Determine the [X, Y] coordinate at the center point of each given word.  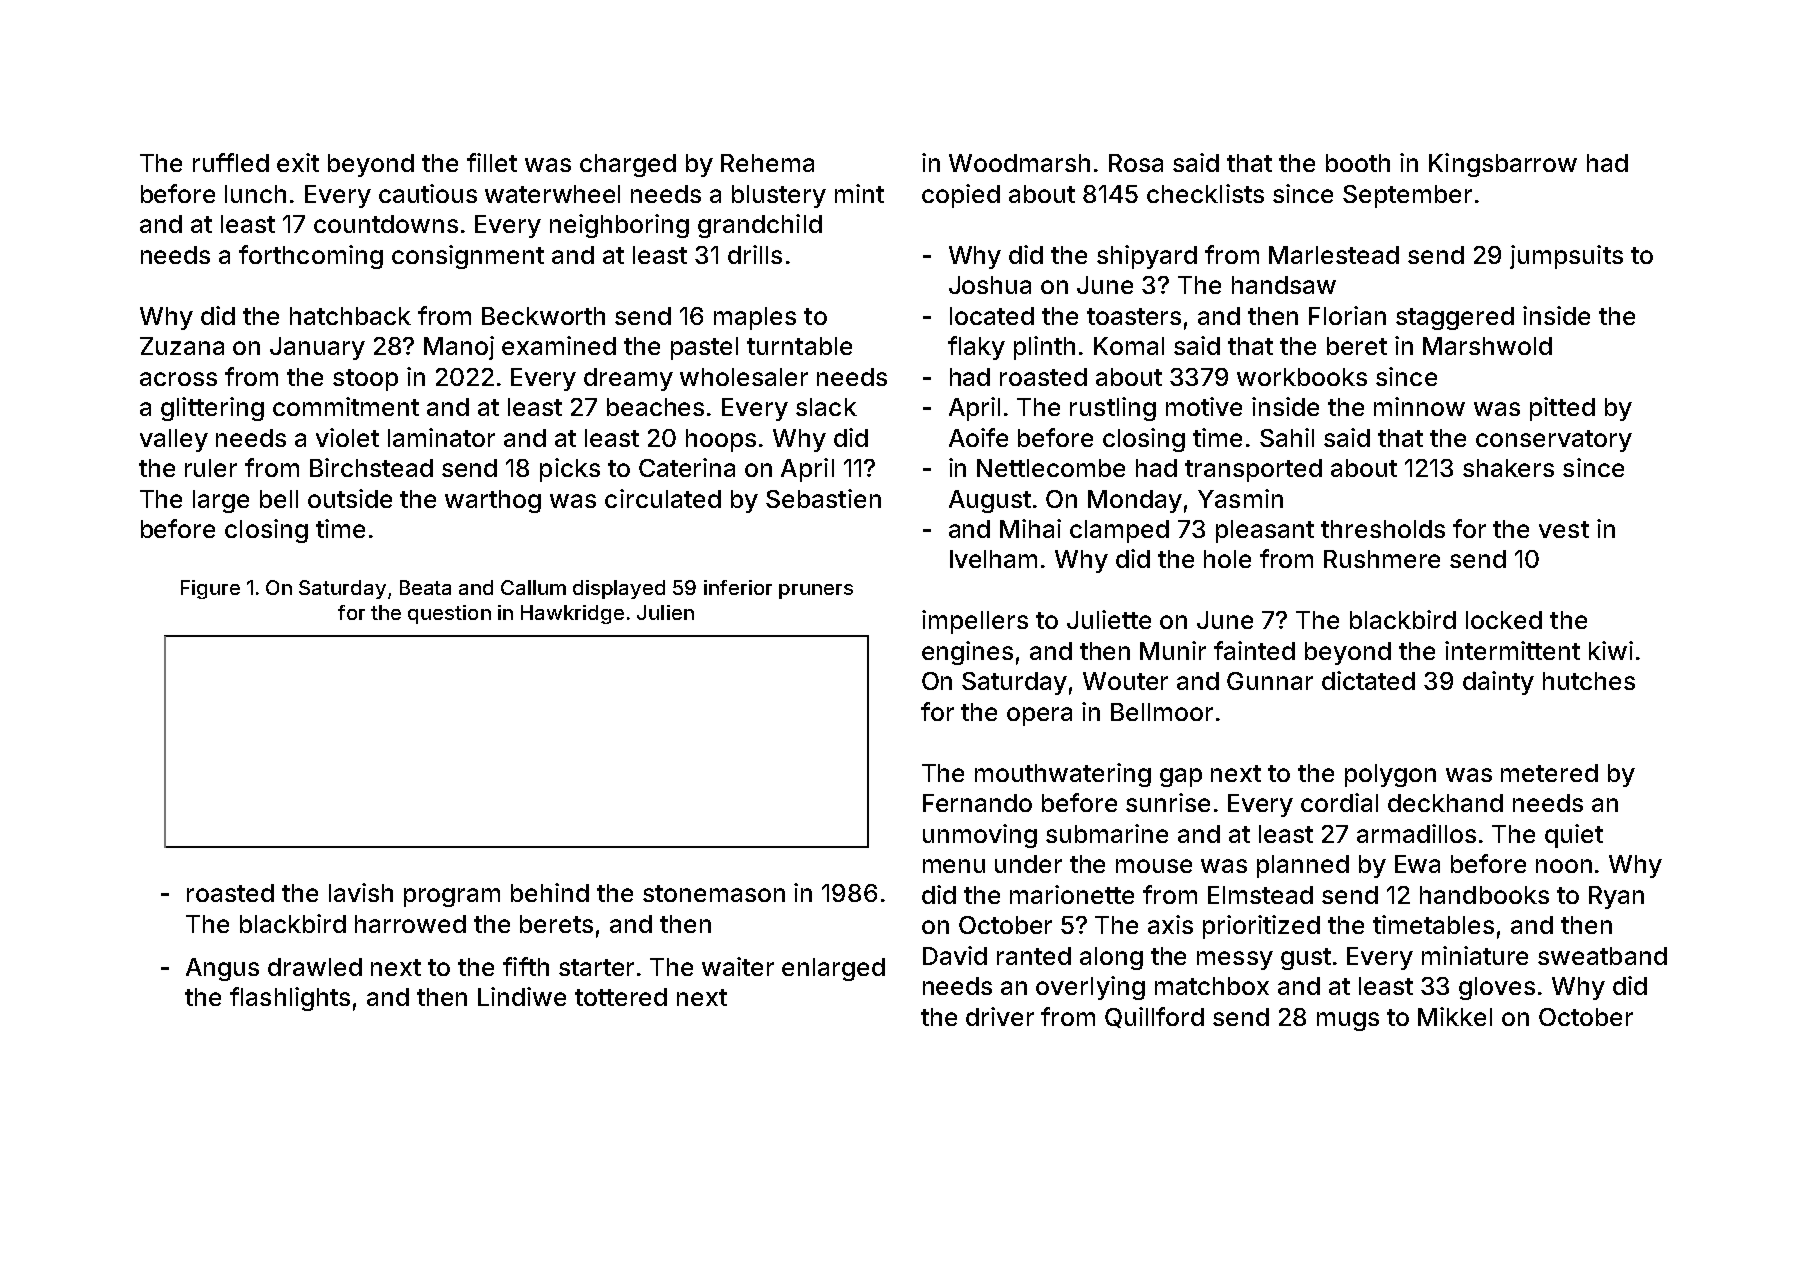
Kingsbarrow [1503, 165]
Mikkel [1455, 1016]
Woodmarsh [1019, 163]
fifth [526, 966]
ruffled [231, 162]
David [955, 955]
